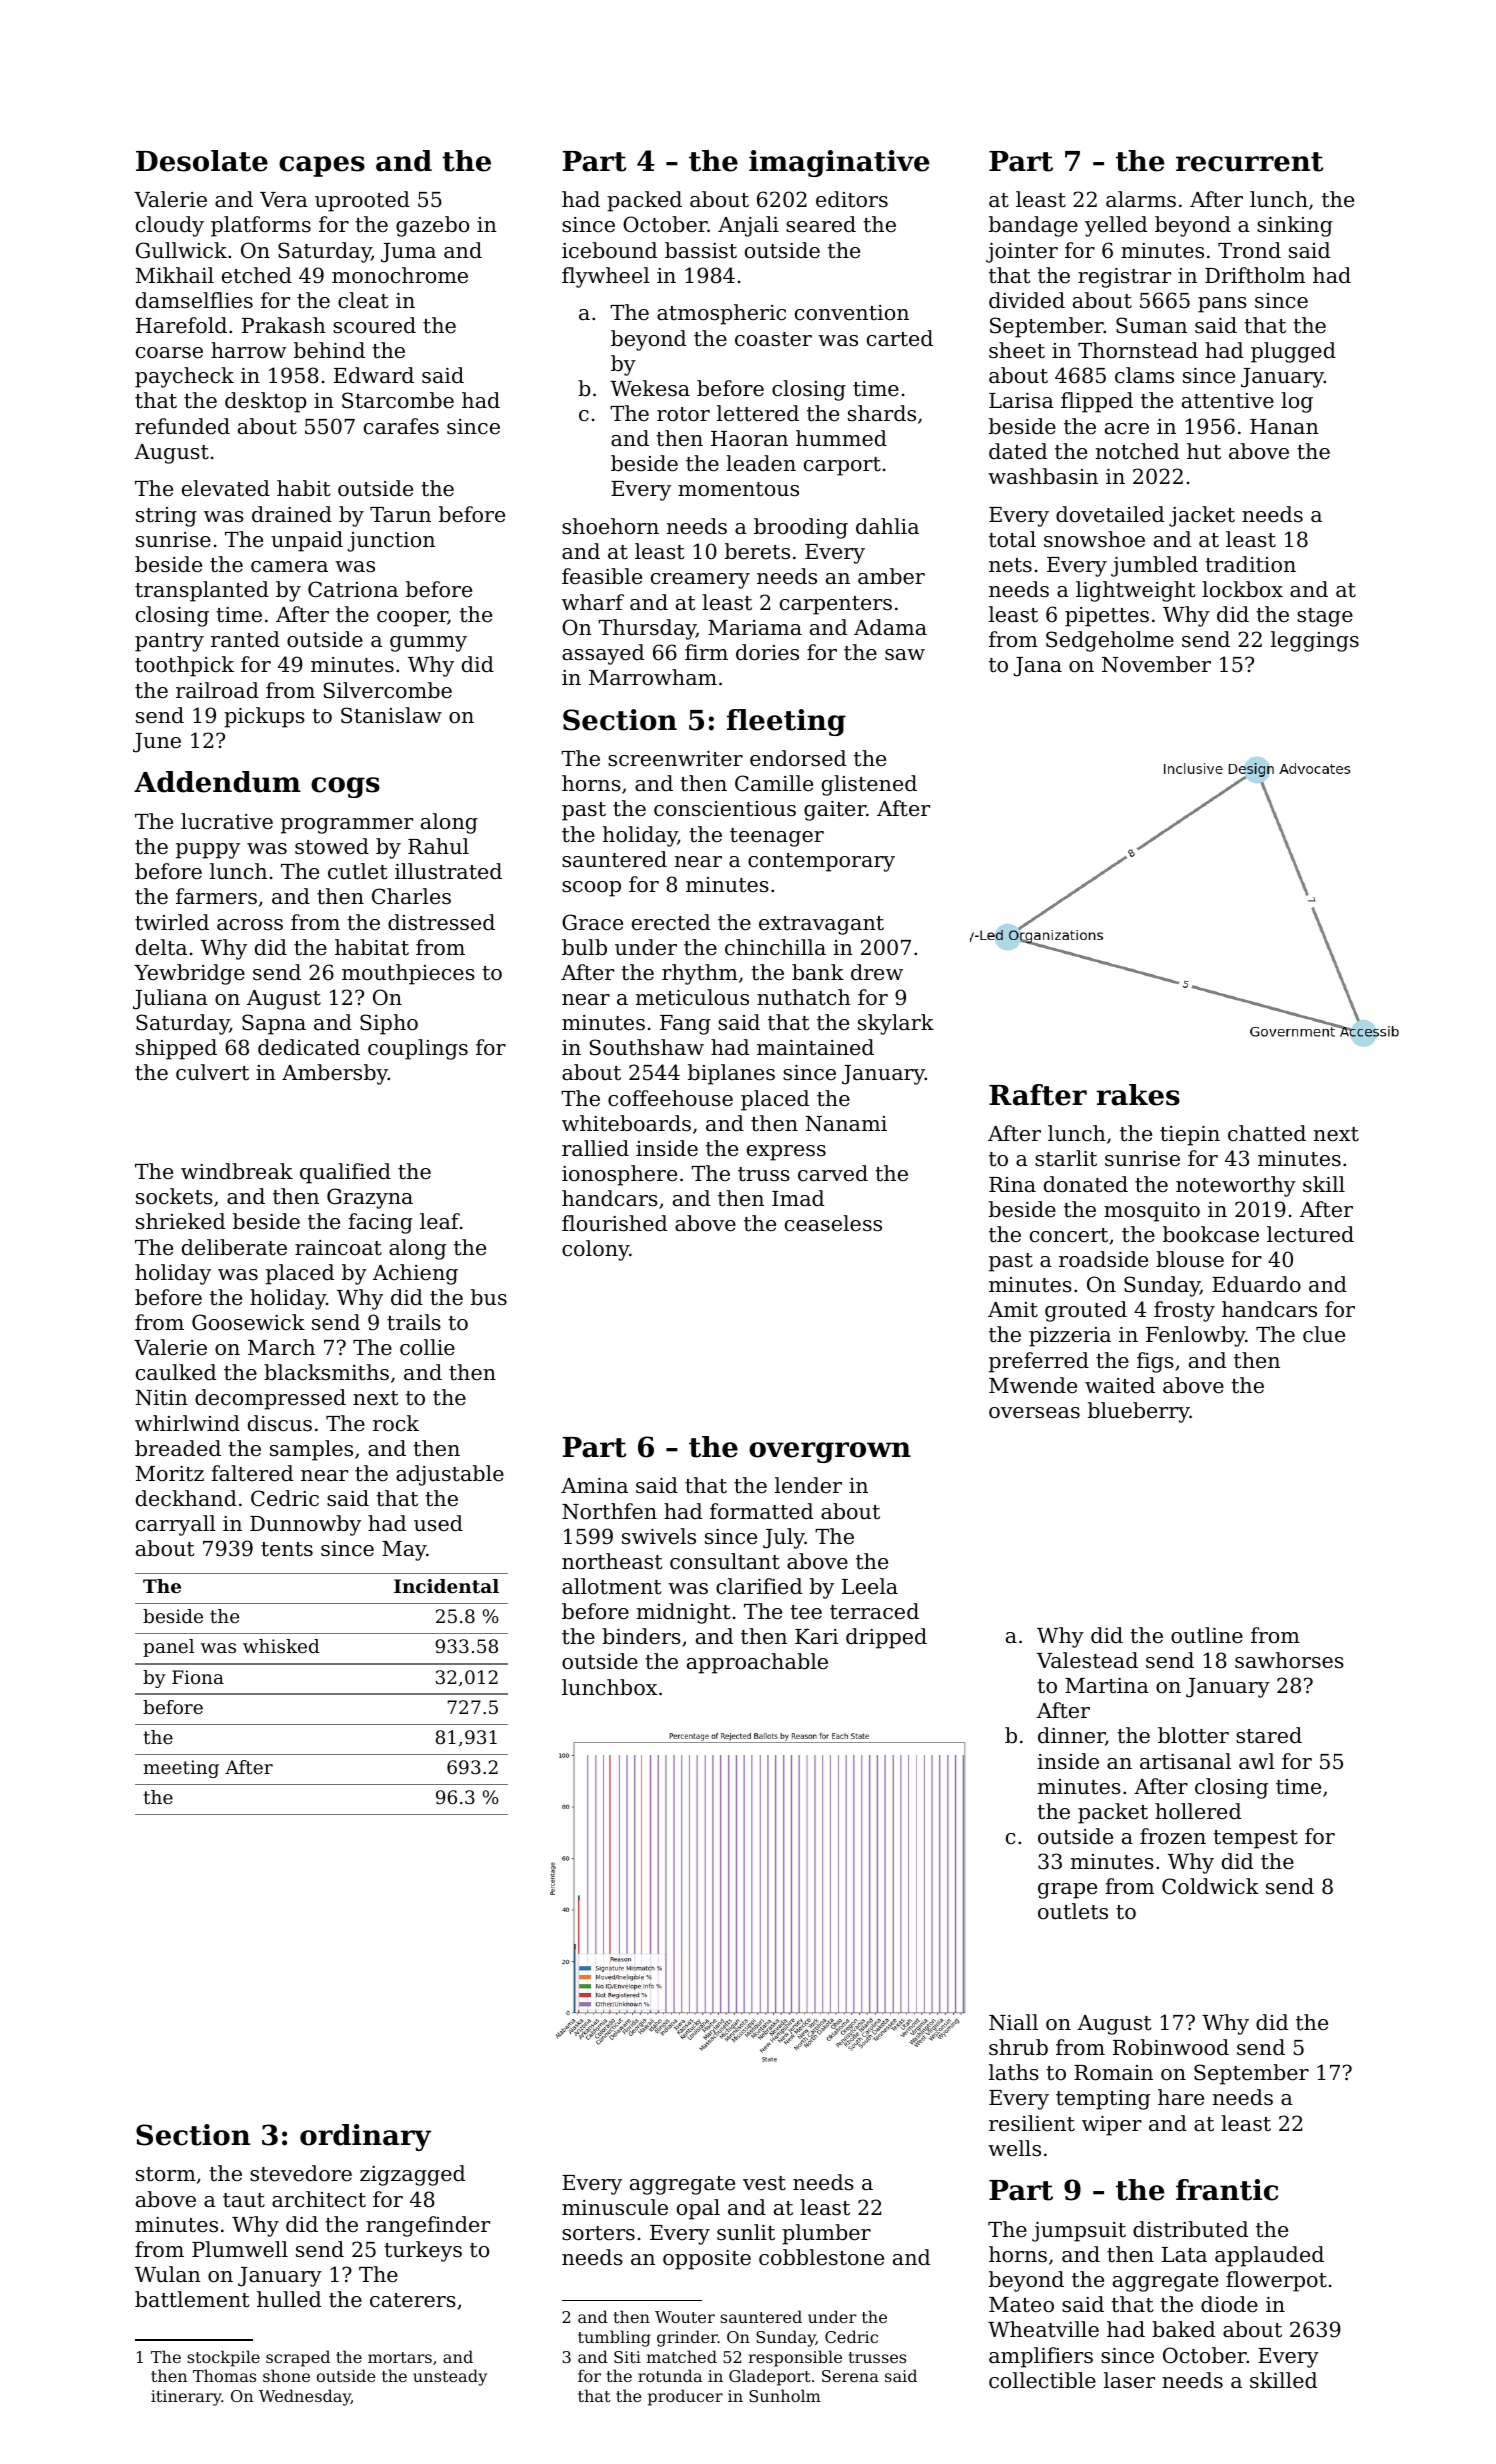 This screenshot has height=2464, width=1496. What do you see at coordinates (270, 1399) in the screenshot?
I see `decompressed` at bounding box center [270, 1399].
